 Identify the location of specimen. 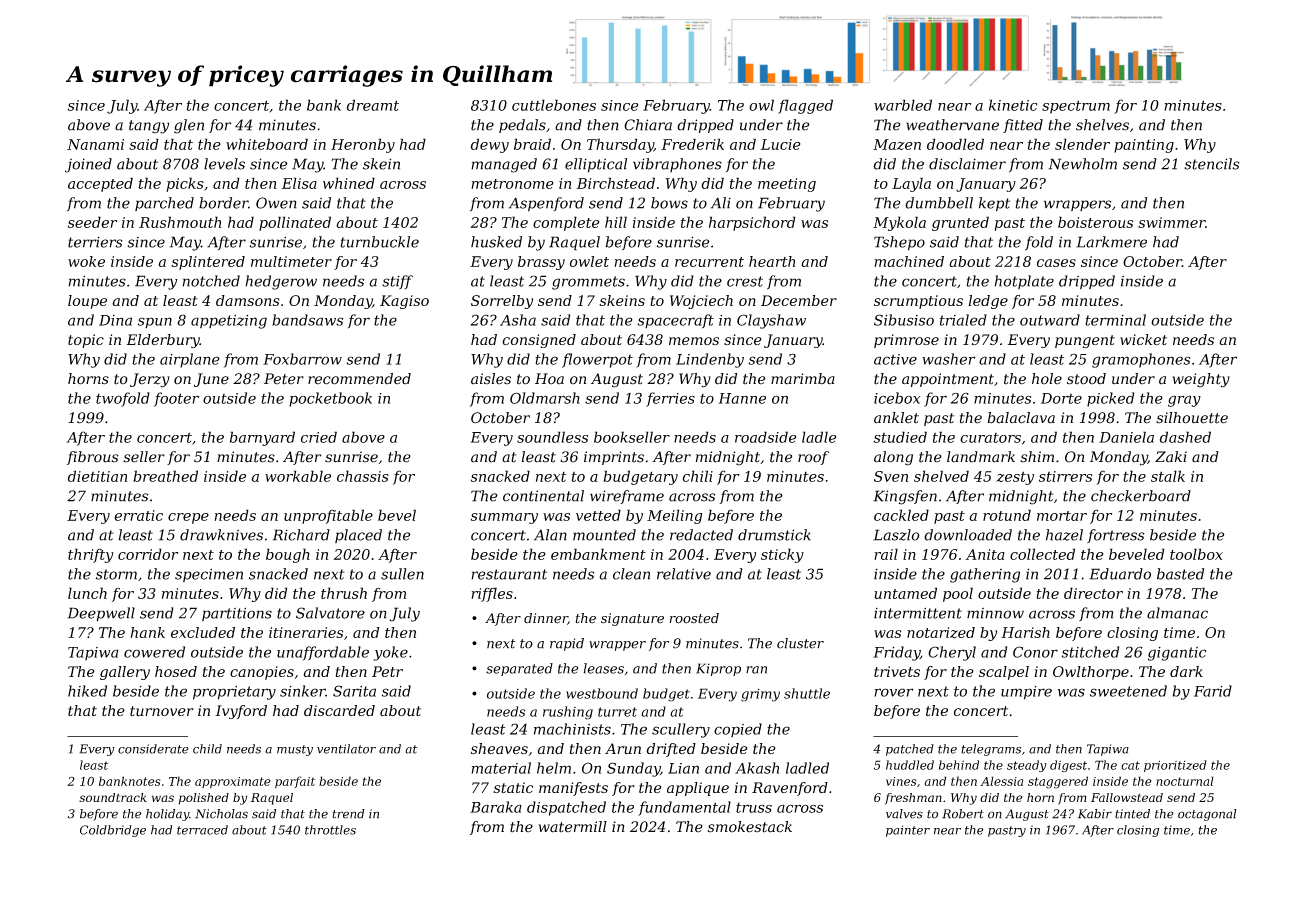
(209, 575).
